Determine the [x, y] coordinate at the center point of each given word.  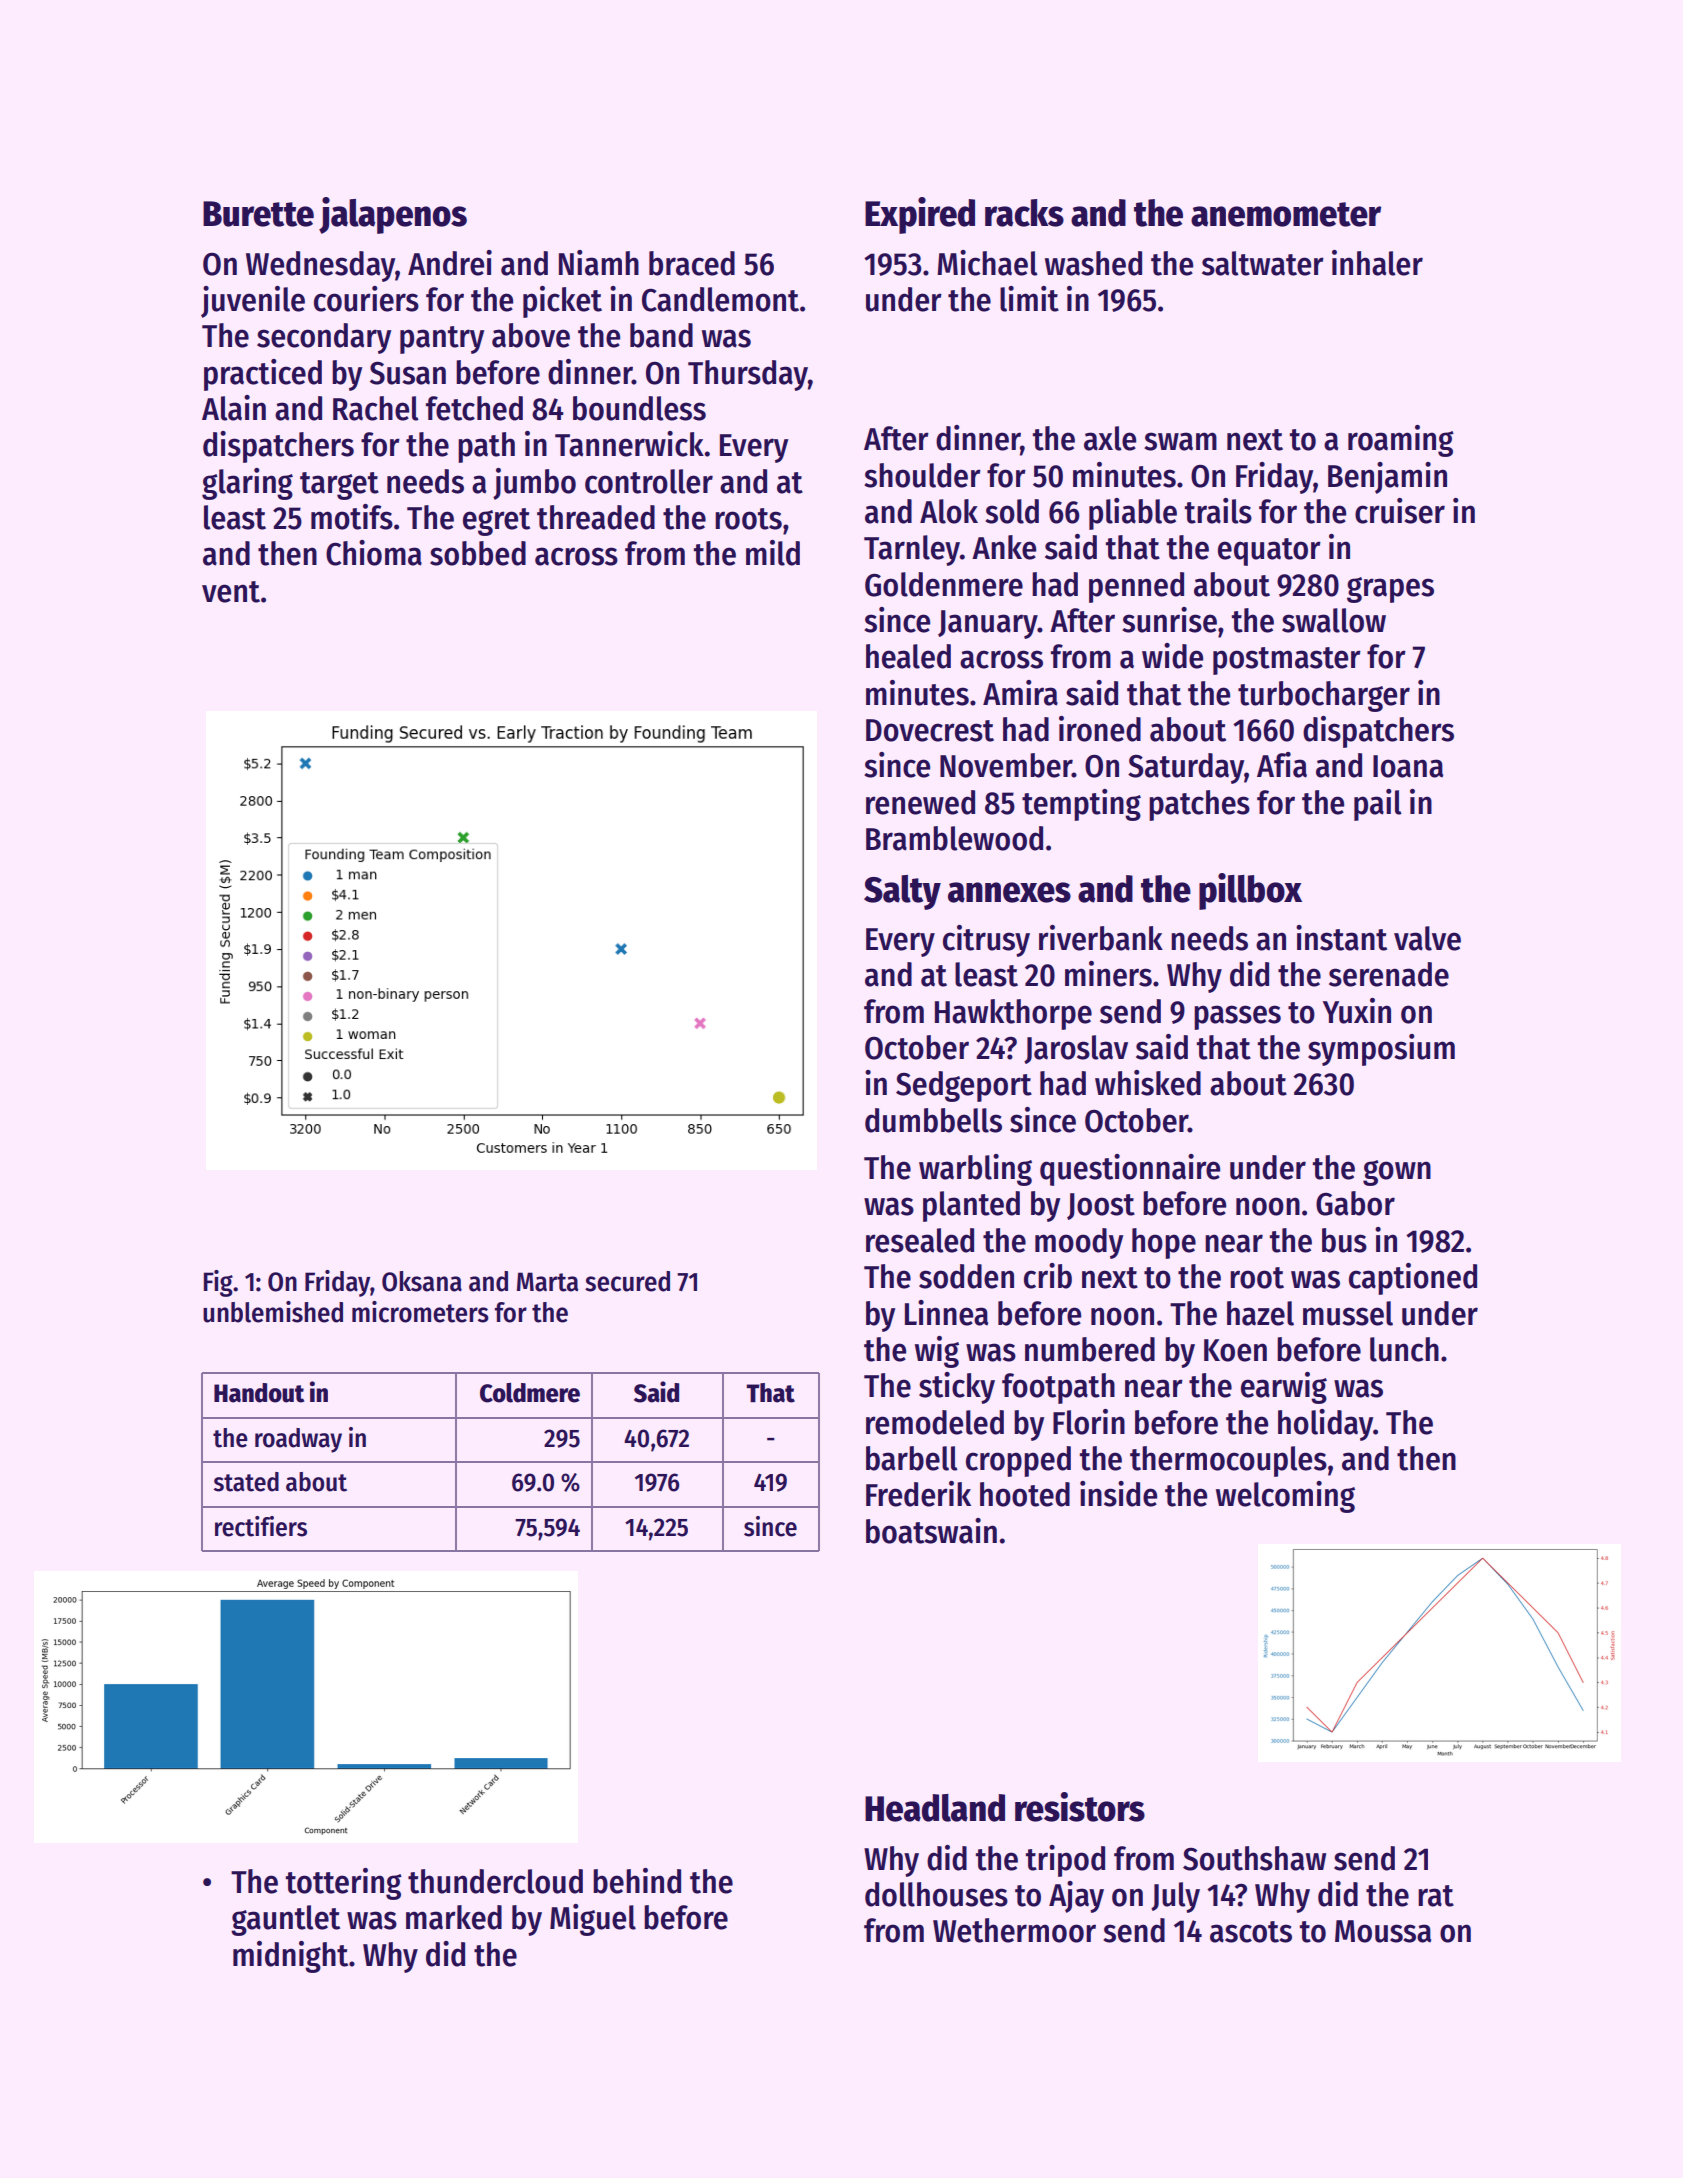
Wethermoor [1014, 1930]
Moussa [1383, 1931]
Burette [258, 214]
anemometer [1286, 214]
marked [454, 1917]
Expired [920, 215]
